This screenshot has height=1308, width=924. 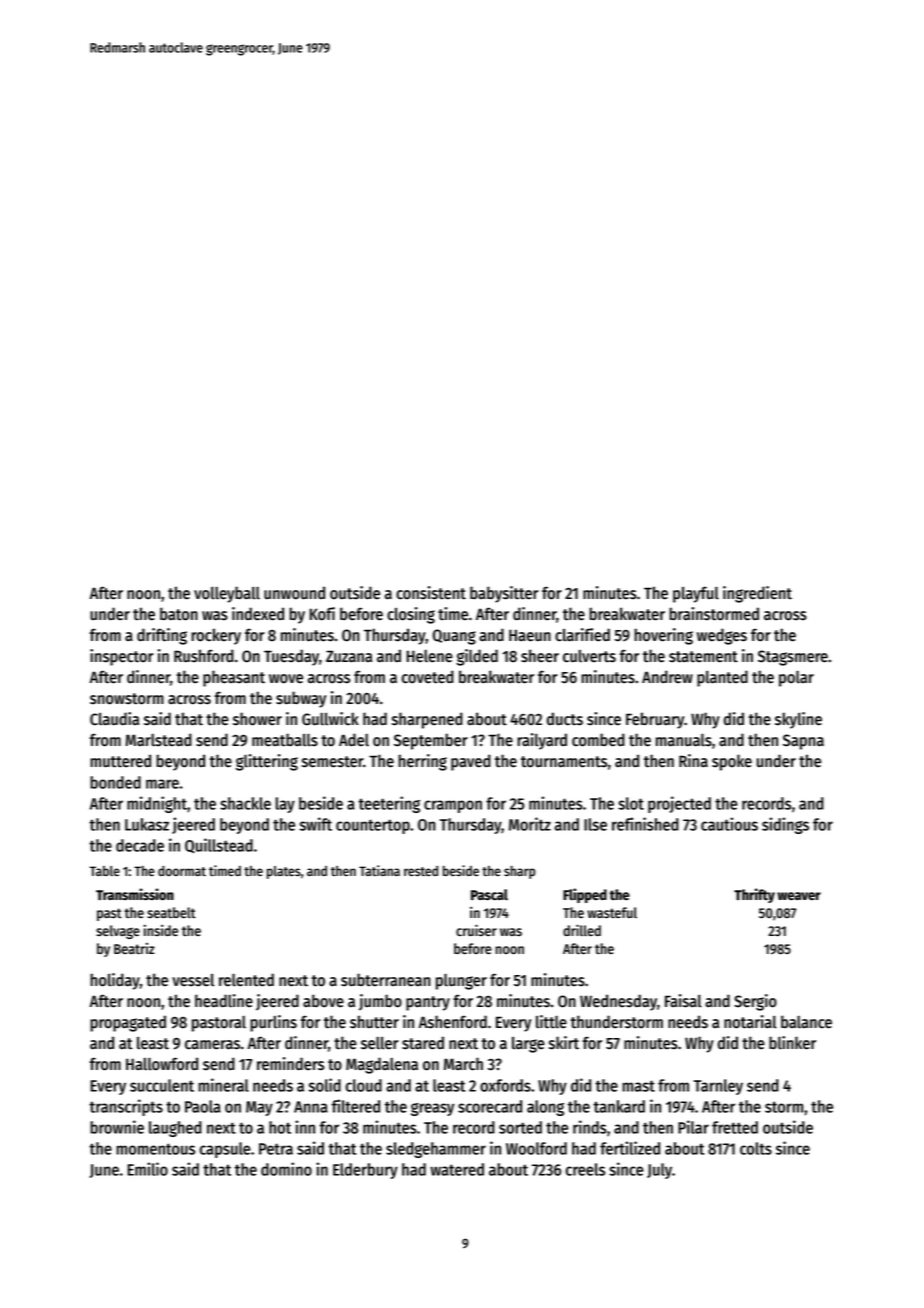 I want to click on babysitter, so click(x=504, y=594).
